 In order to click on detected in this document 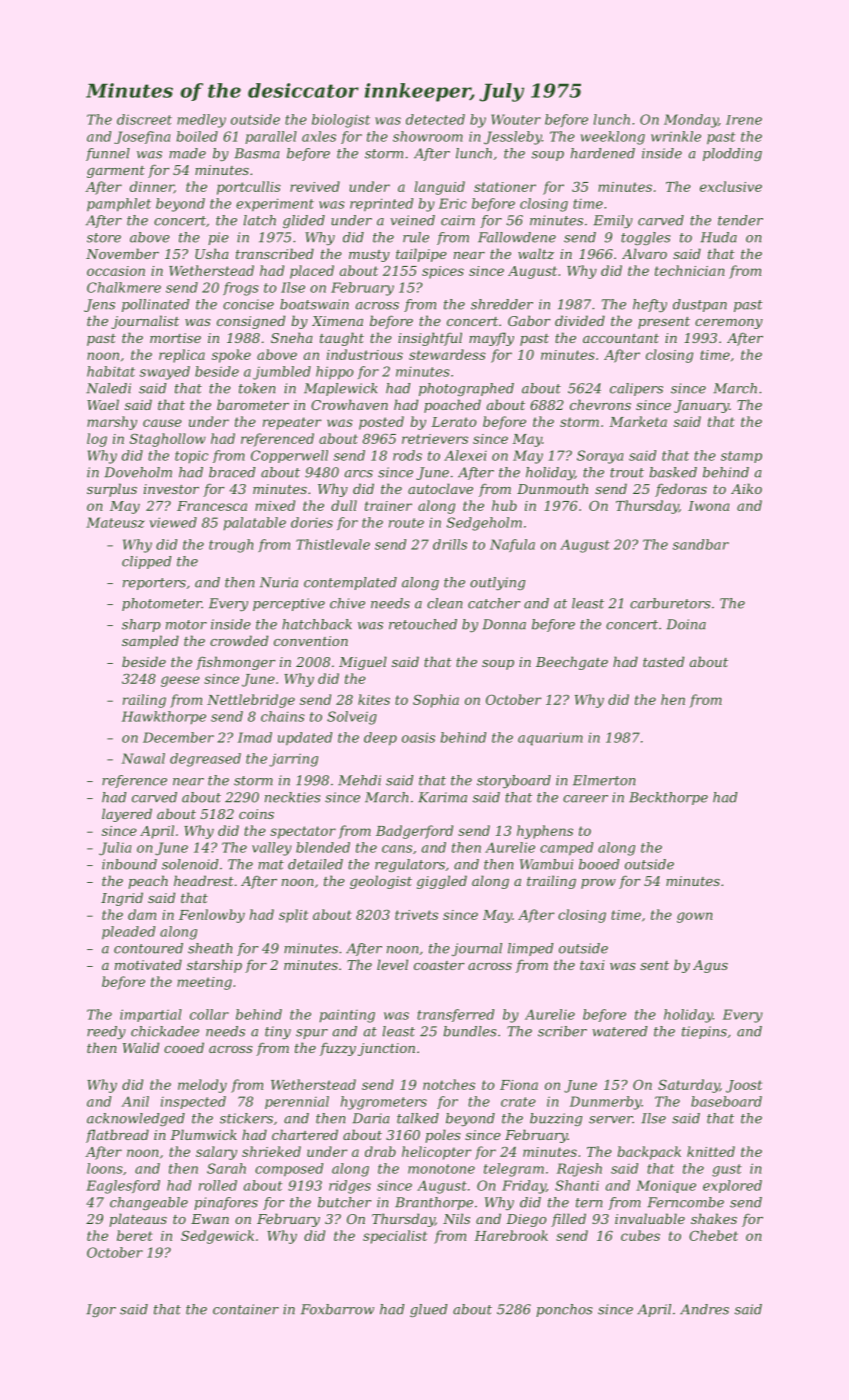, I will do `click(435, 119)`.
